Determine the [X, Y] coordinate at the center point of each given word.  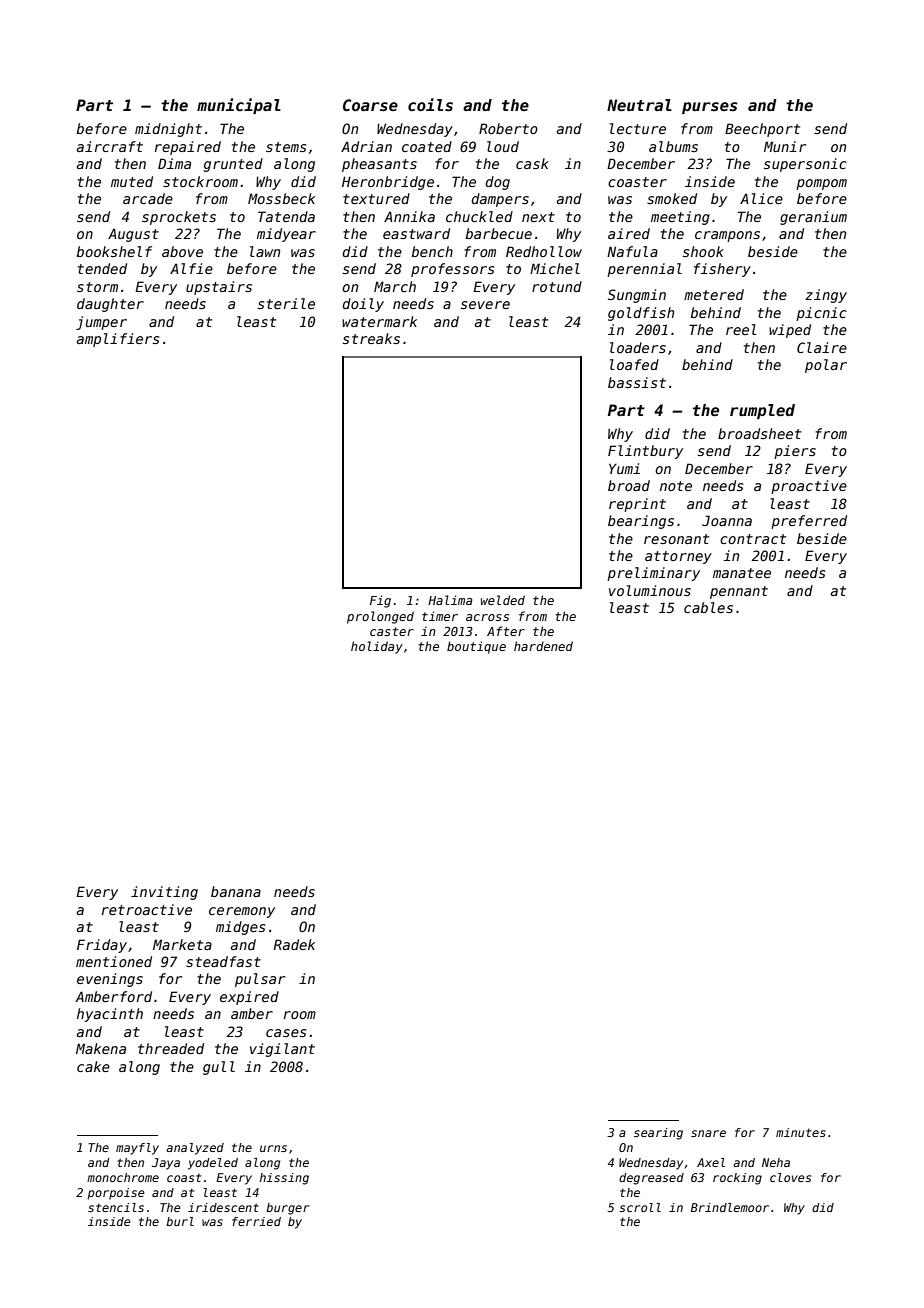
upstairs [219, 288]
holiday [377, 647]
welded [503, 600]
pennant [739, 592]
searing [658, 1134]
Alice [761, 198]
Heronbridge [388, 183]
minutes [801, 1132]
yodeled [213, 1164]
